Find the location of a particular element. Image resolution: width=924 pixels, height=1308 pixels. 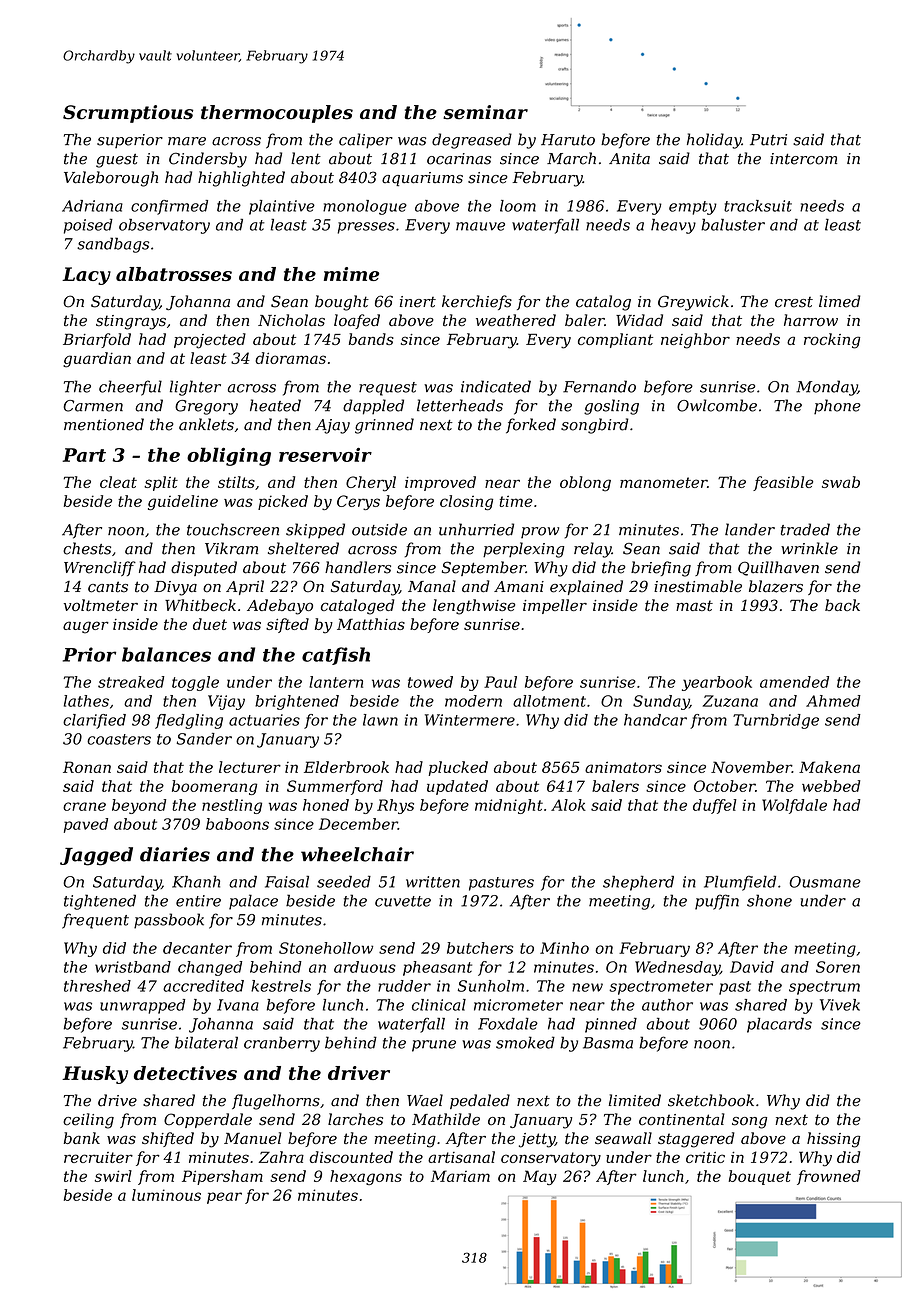

nestling is located at coordinates (232, 806).
